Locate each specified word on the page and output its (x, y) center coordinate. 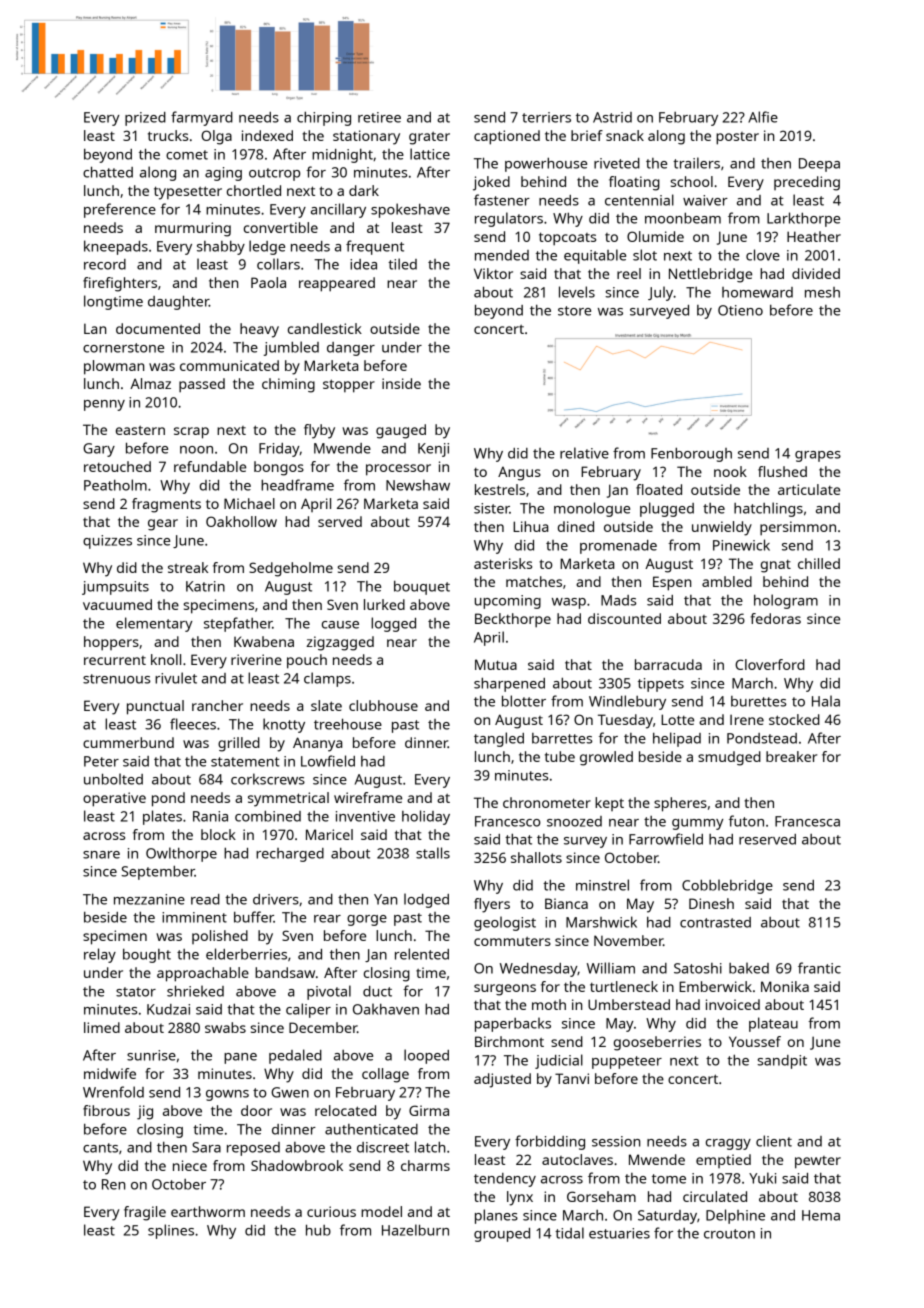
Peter (101, 761)
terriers (546, 117)
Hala (826, 701)
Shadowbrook (297, 1165)
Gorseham (601, 1196)
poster (737, 138)
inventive (365, 816)
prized (145, 119)
